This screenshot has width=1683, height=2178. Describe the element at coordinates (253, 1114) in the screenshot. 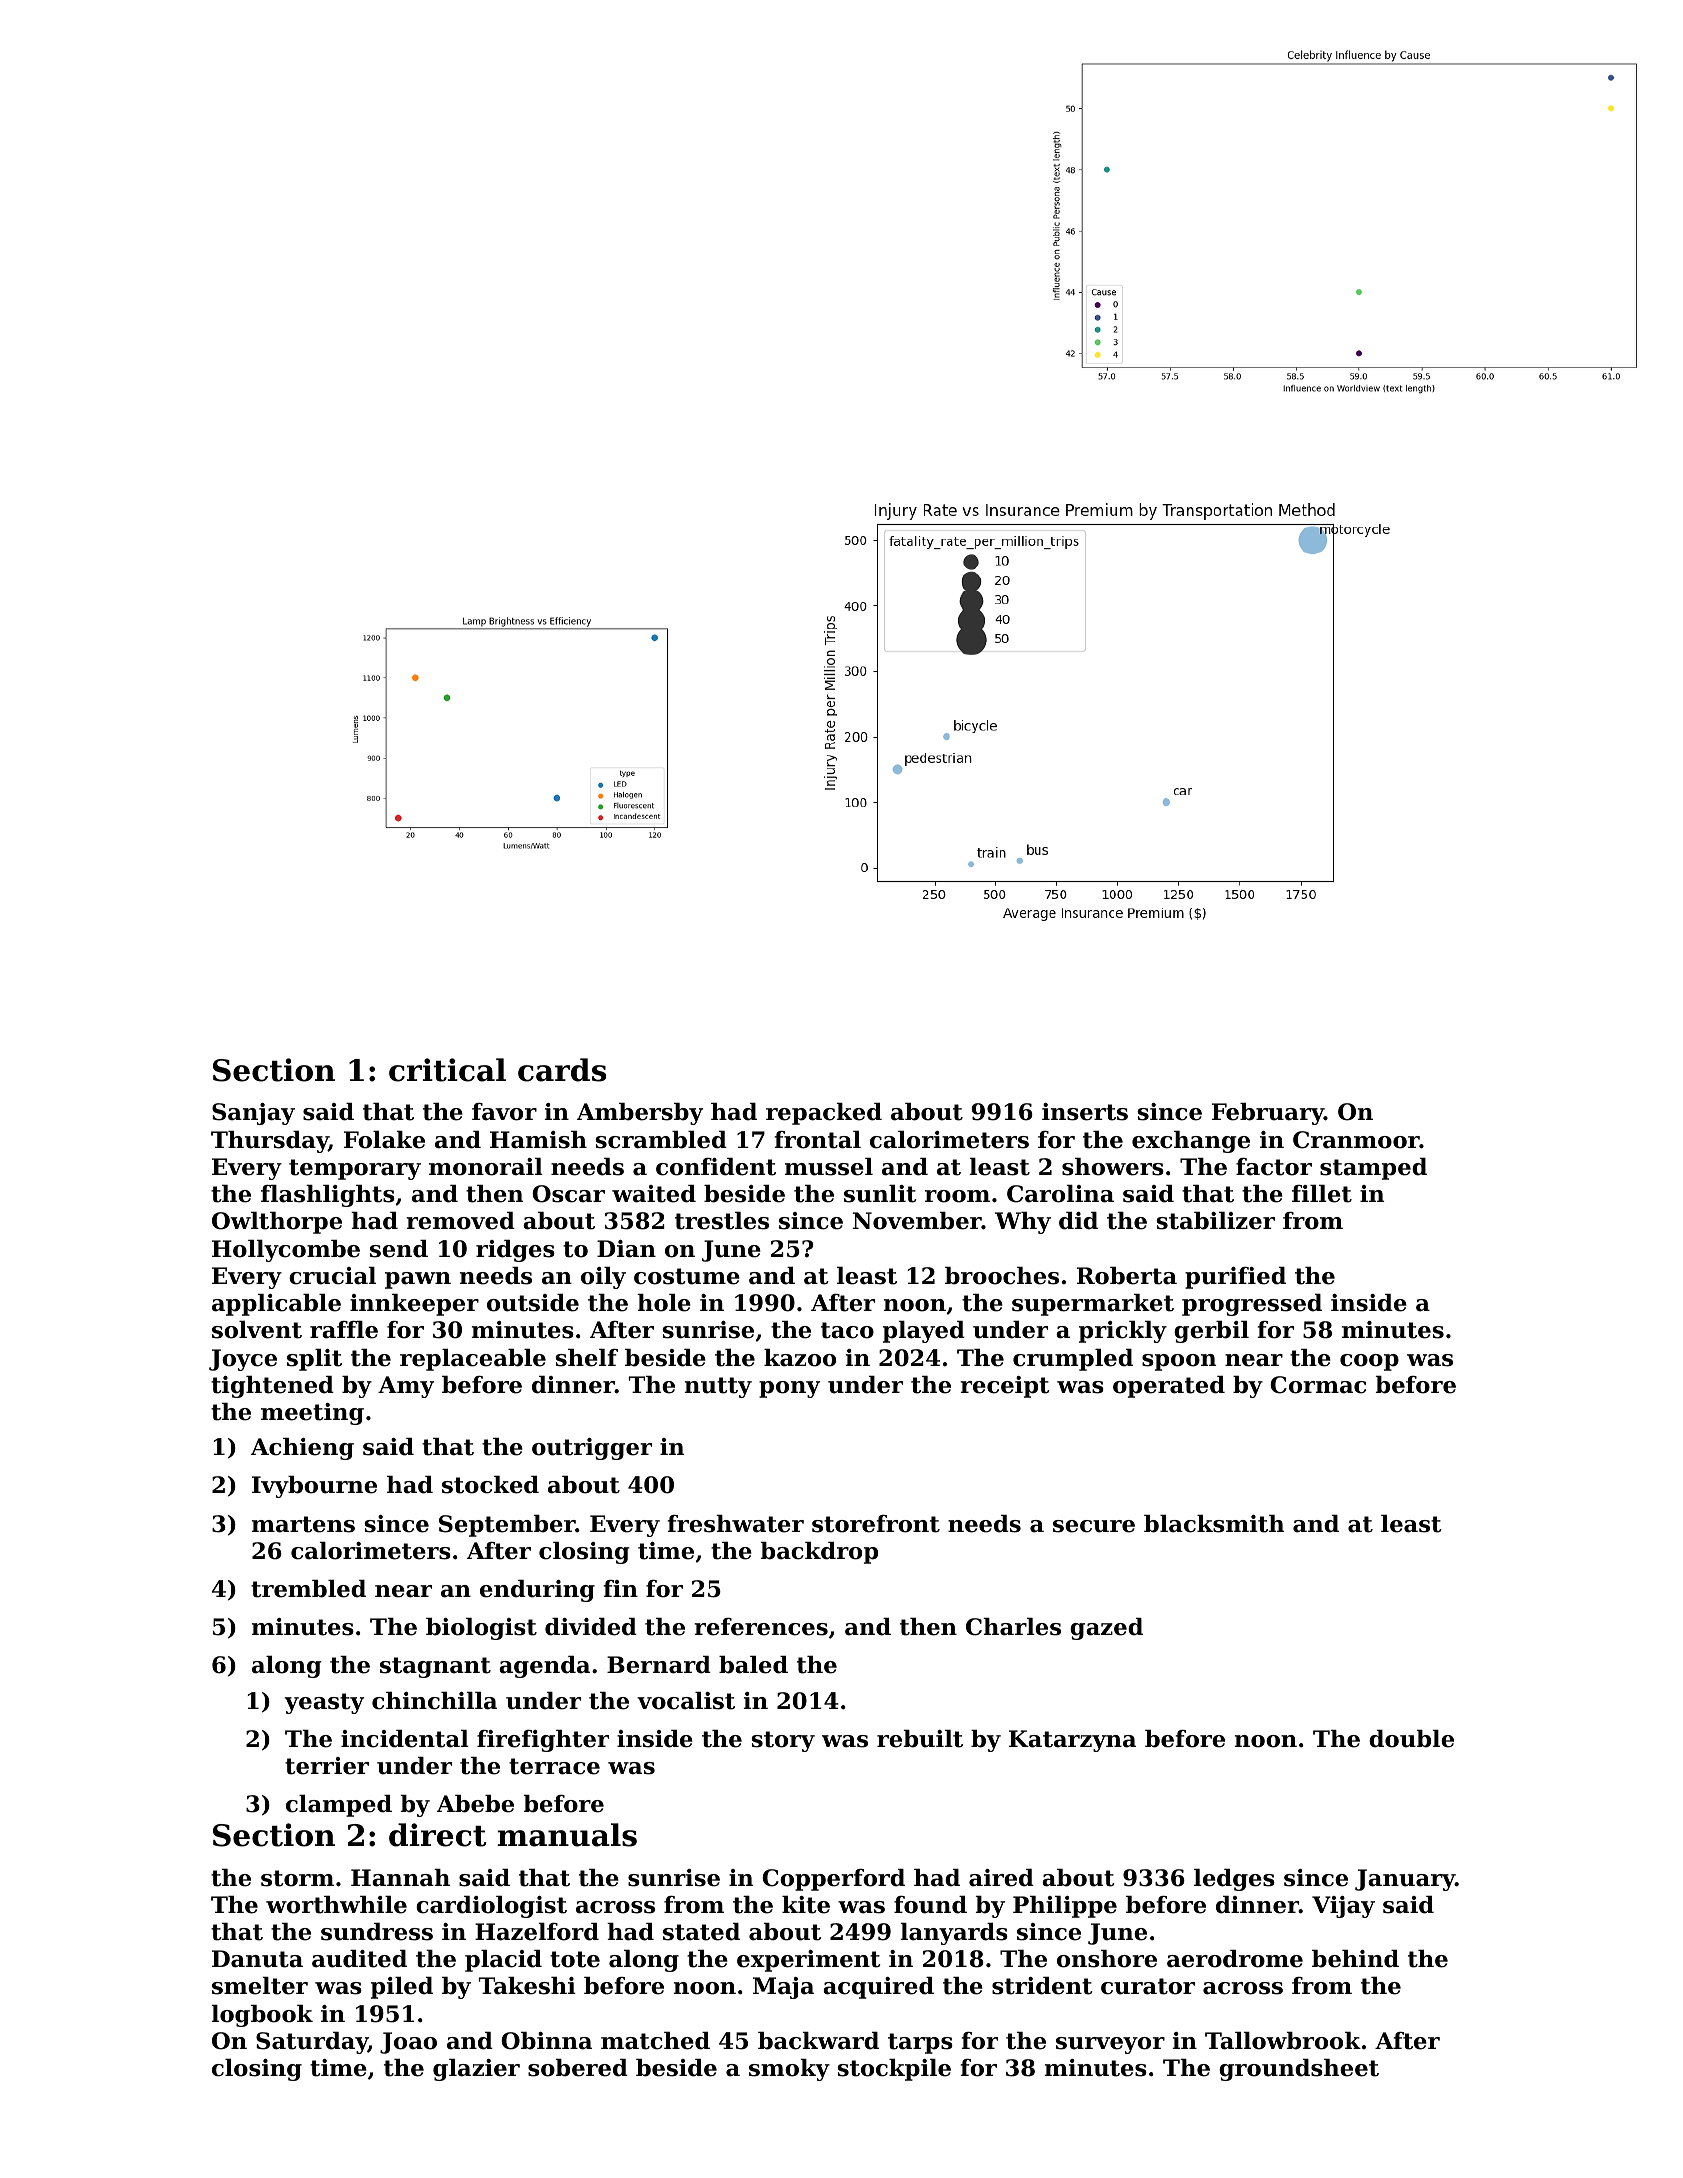

I see `Sanjay` at that location.
